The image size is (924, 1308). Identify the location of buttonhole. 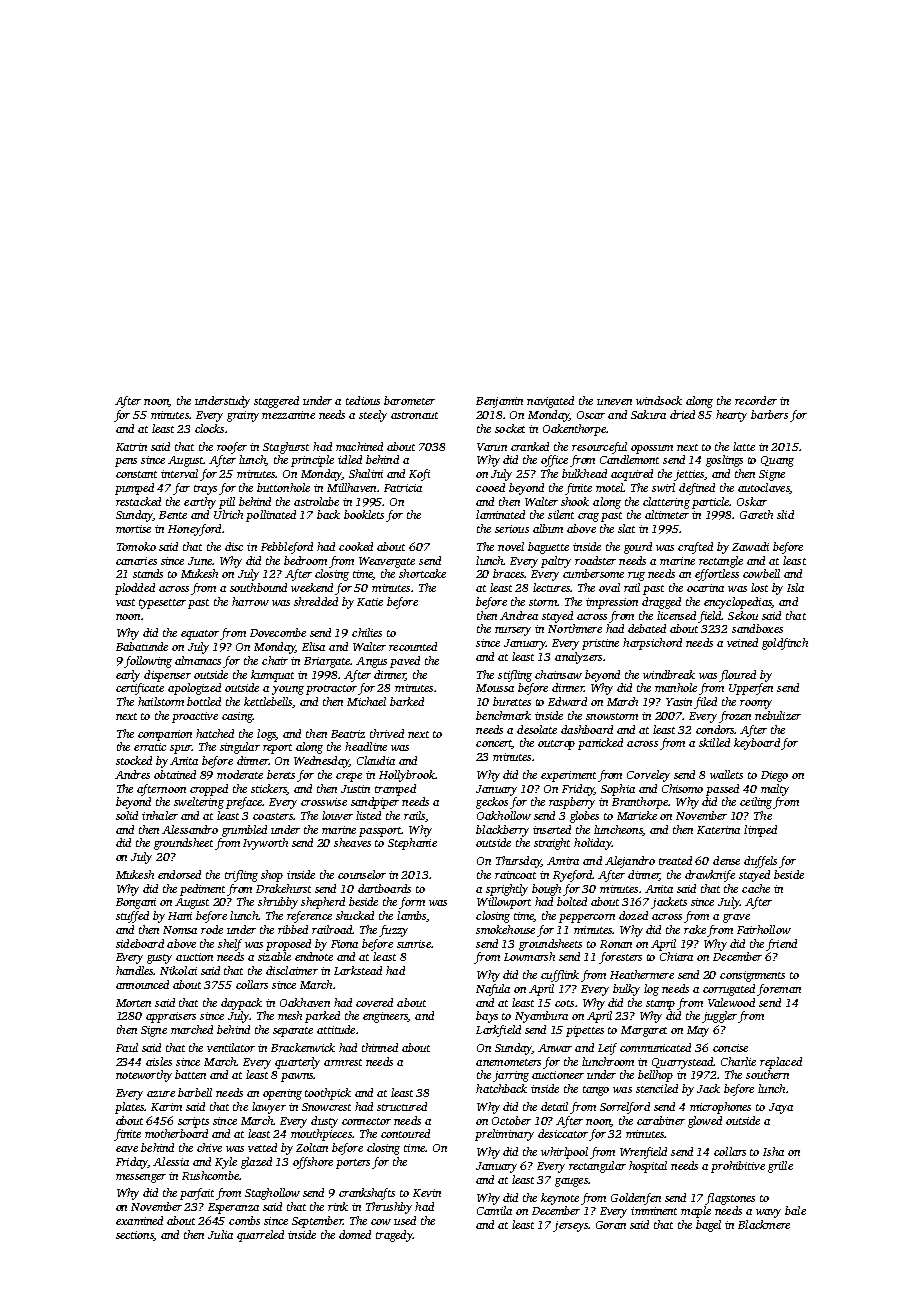
(283, 487).
